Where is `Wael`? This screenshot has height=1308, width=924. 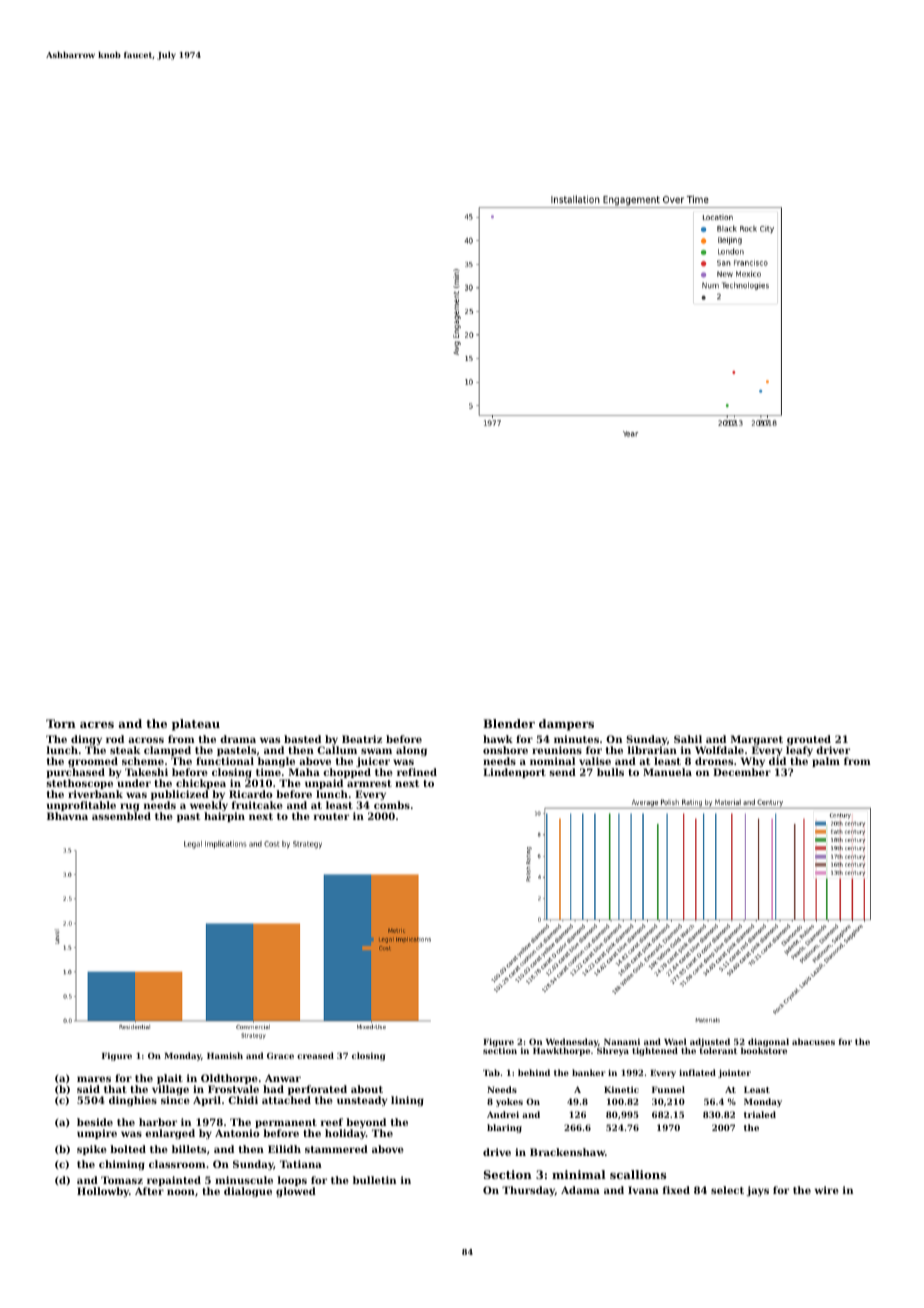
Wael is located at coordinates (675, 1041).
